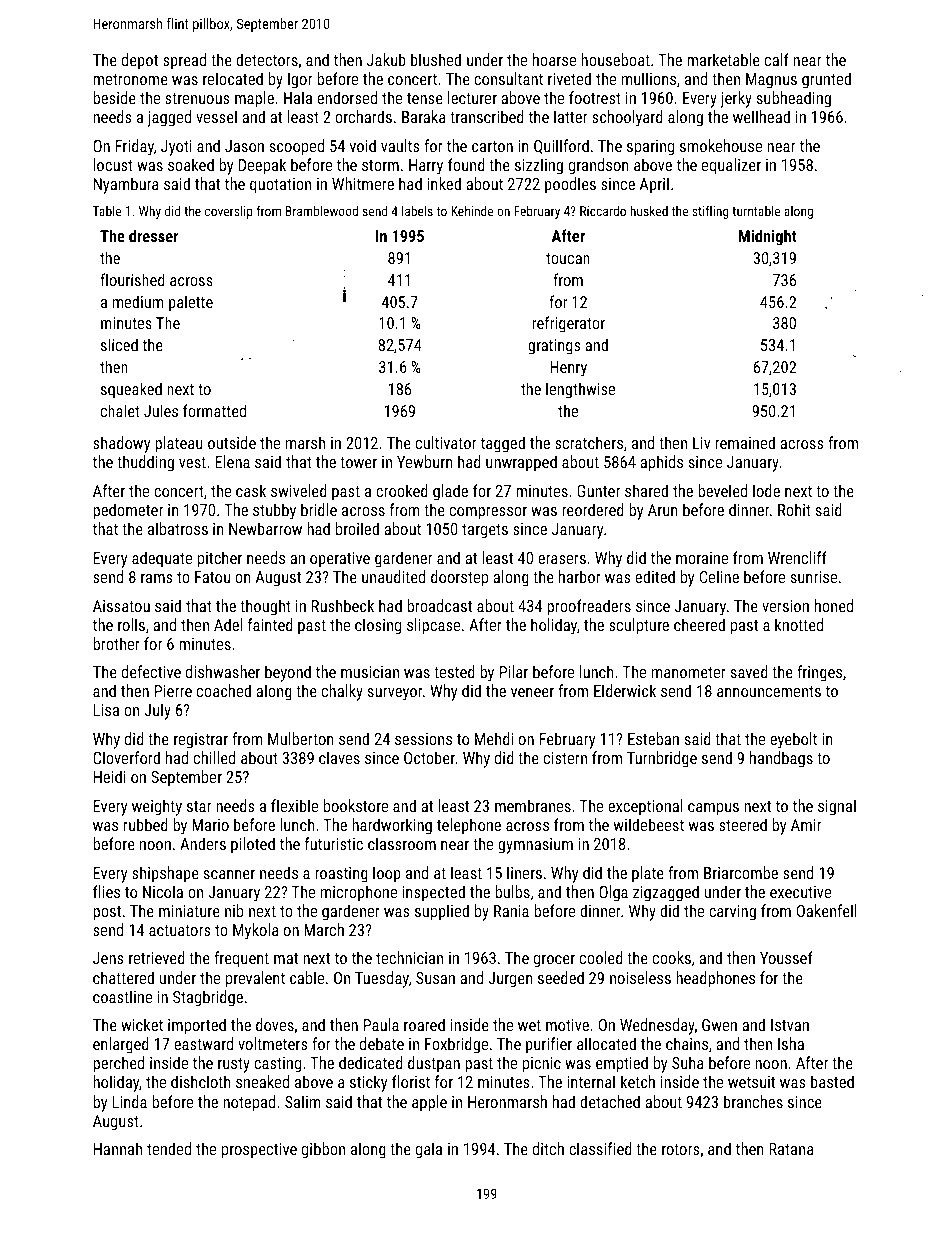  Describe the element at coordinates (554, 59) in the screenshot. I see `hoarse` at that location.
